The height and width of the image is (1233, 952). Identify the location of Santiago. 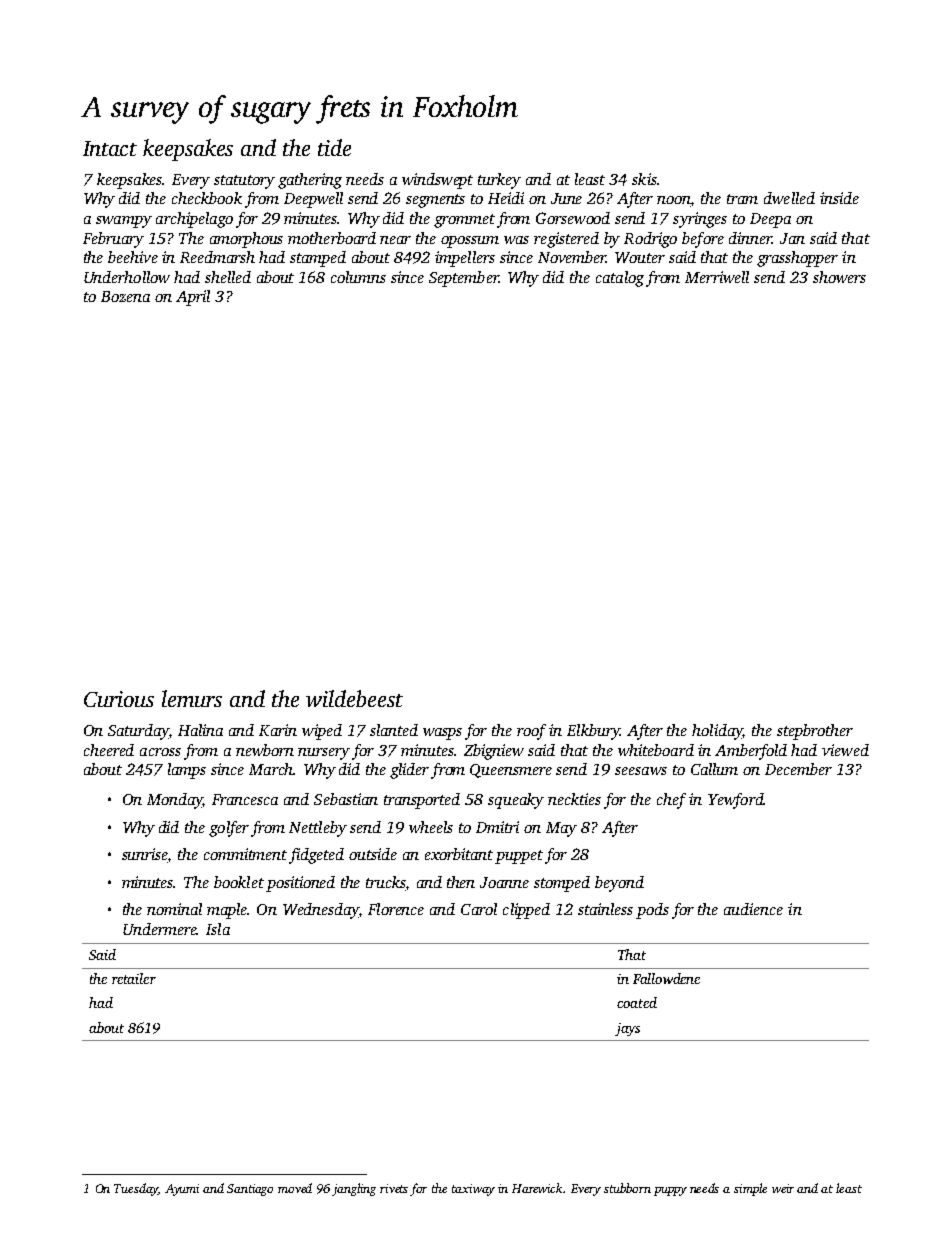
(250, 1190).
